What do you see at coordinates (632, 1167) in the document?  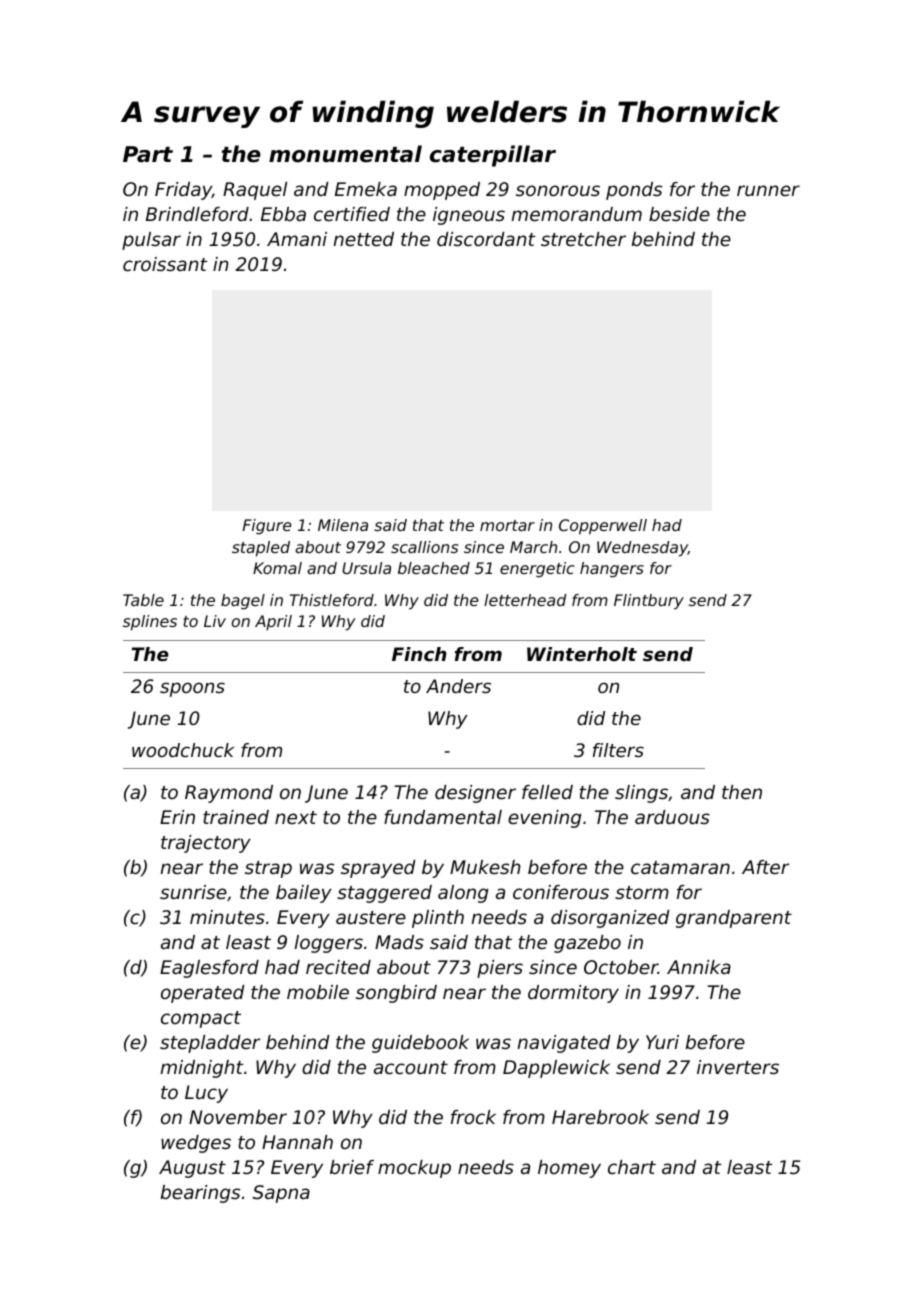 I see `chart` at bounding box center [632, 1167].
